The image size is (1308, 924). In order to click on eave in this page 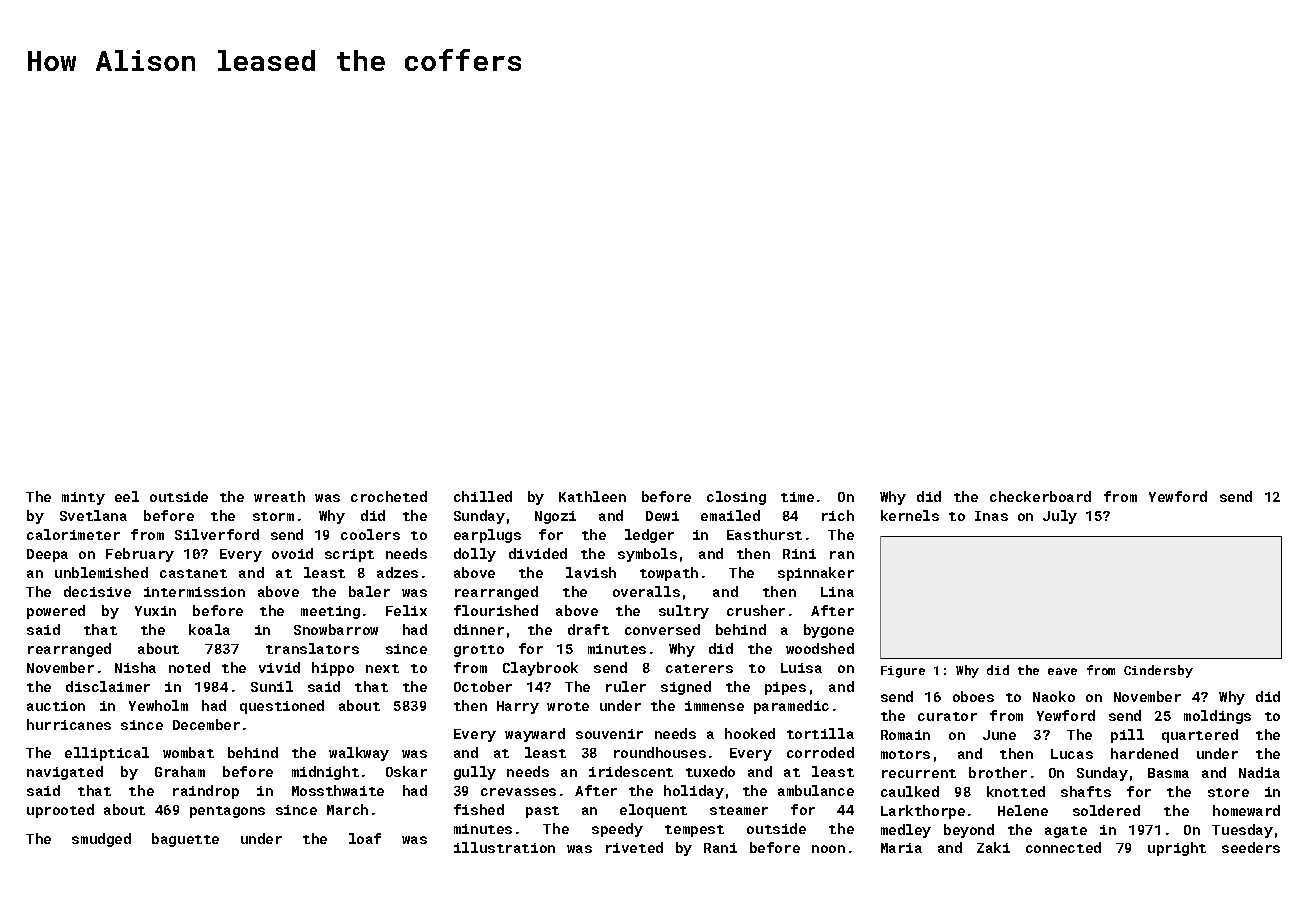, I will do `click(1062, 671)`.
